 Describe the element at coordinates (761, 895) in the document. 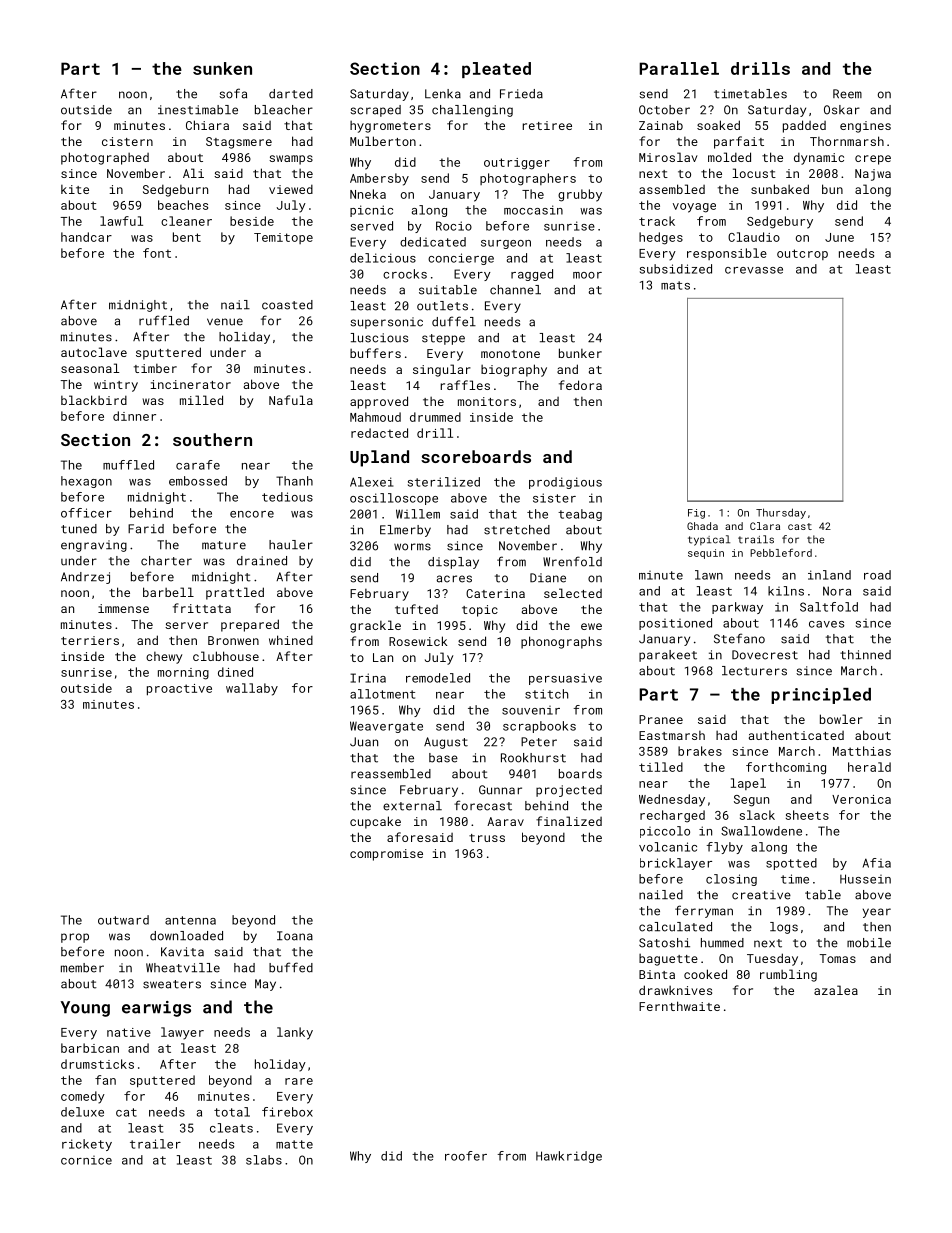

I see `creative` at that location.
